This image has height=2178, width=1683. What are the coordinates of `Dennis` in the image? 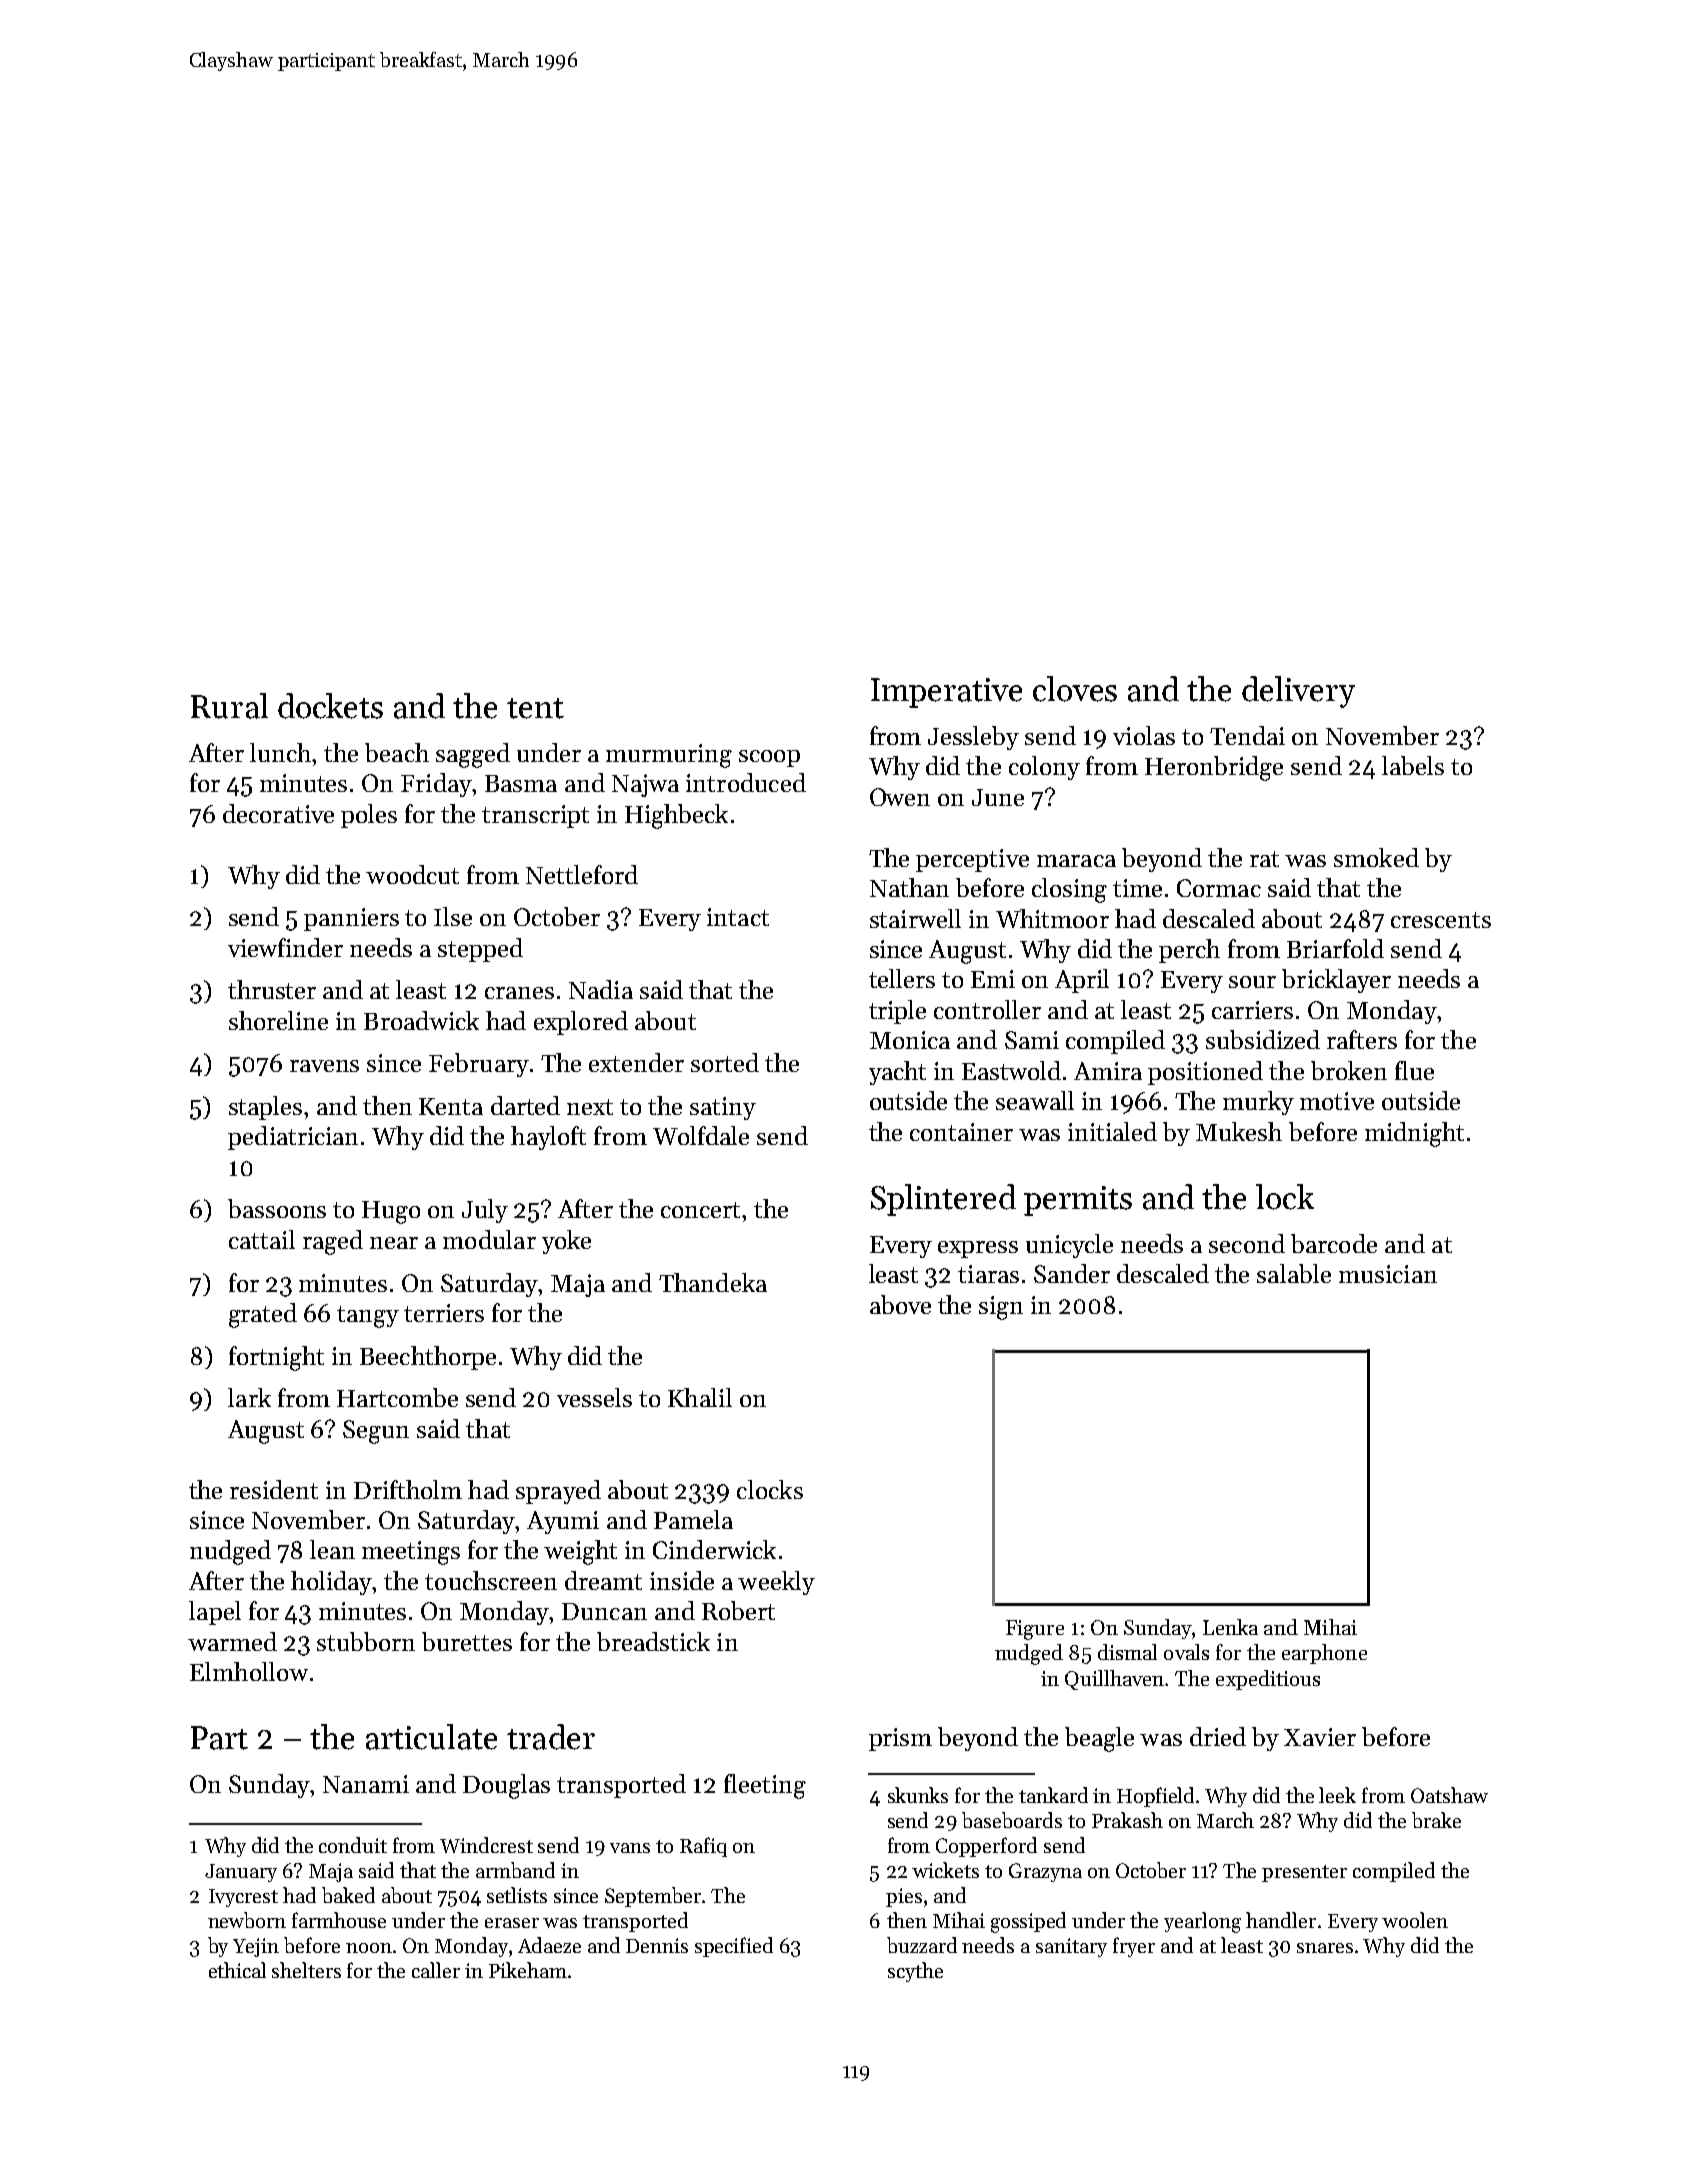 It's located at (657, 1945).
